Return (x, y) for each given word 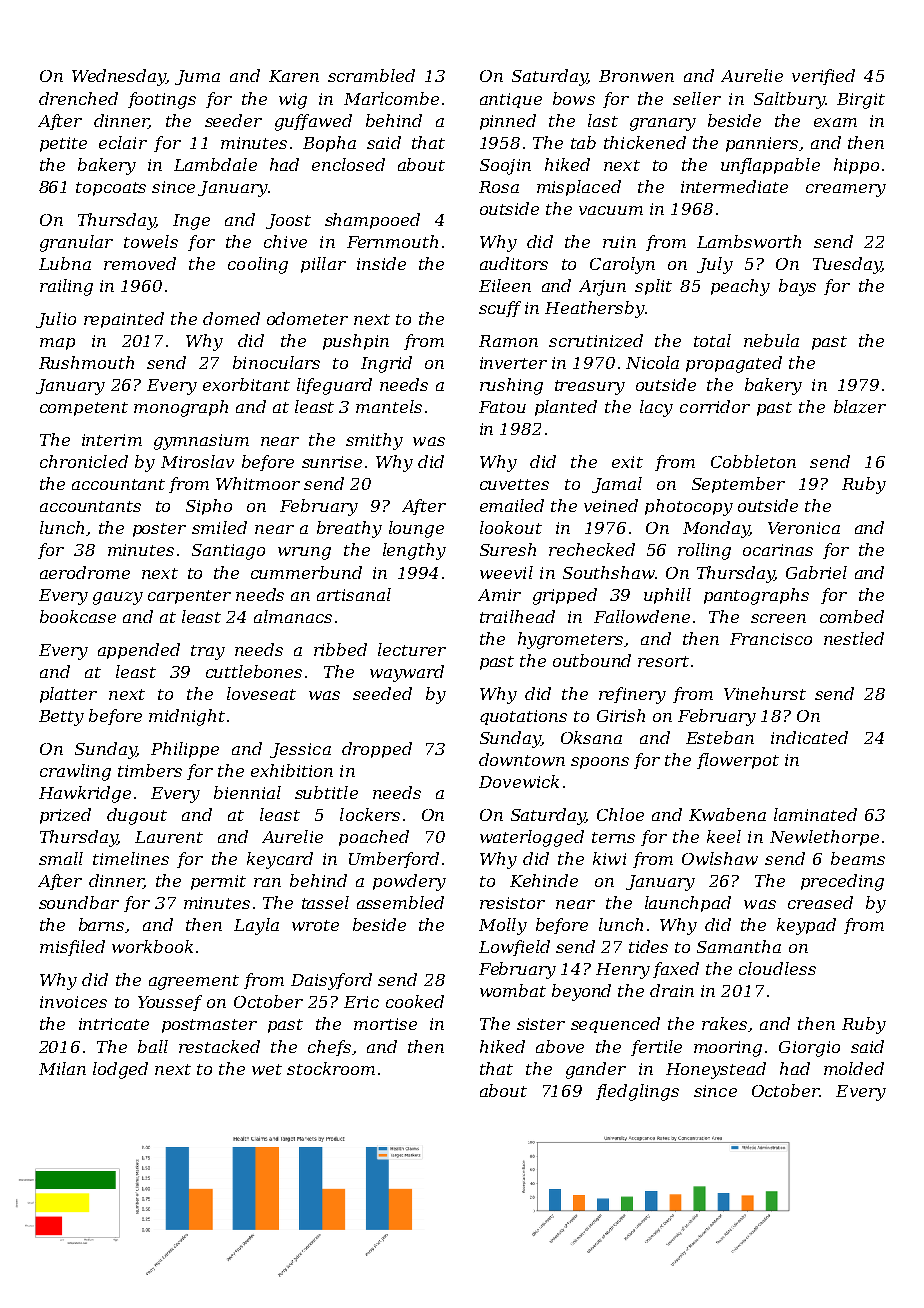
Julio (56, 320)
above (560, 1046)
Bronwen (636, 76)
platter (68, 695)
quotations (523, 717)
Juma (197, 77)
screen (778, 618)
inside (381, 263)
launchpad (688, 904)
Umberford (394, 860)
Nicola (652, 362)
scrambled (371, 75)
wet (267, 1069)
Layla (256, 926)
